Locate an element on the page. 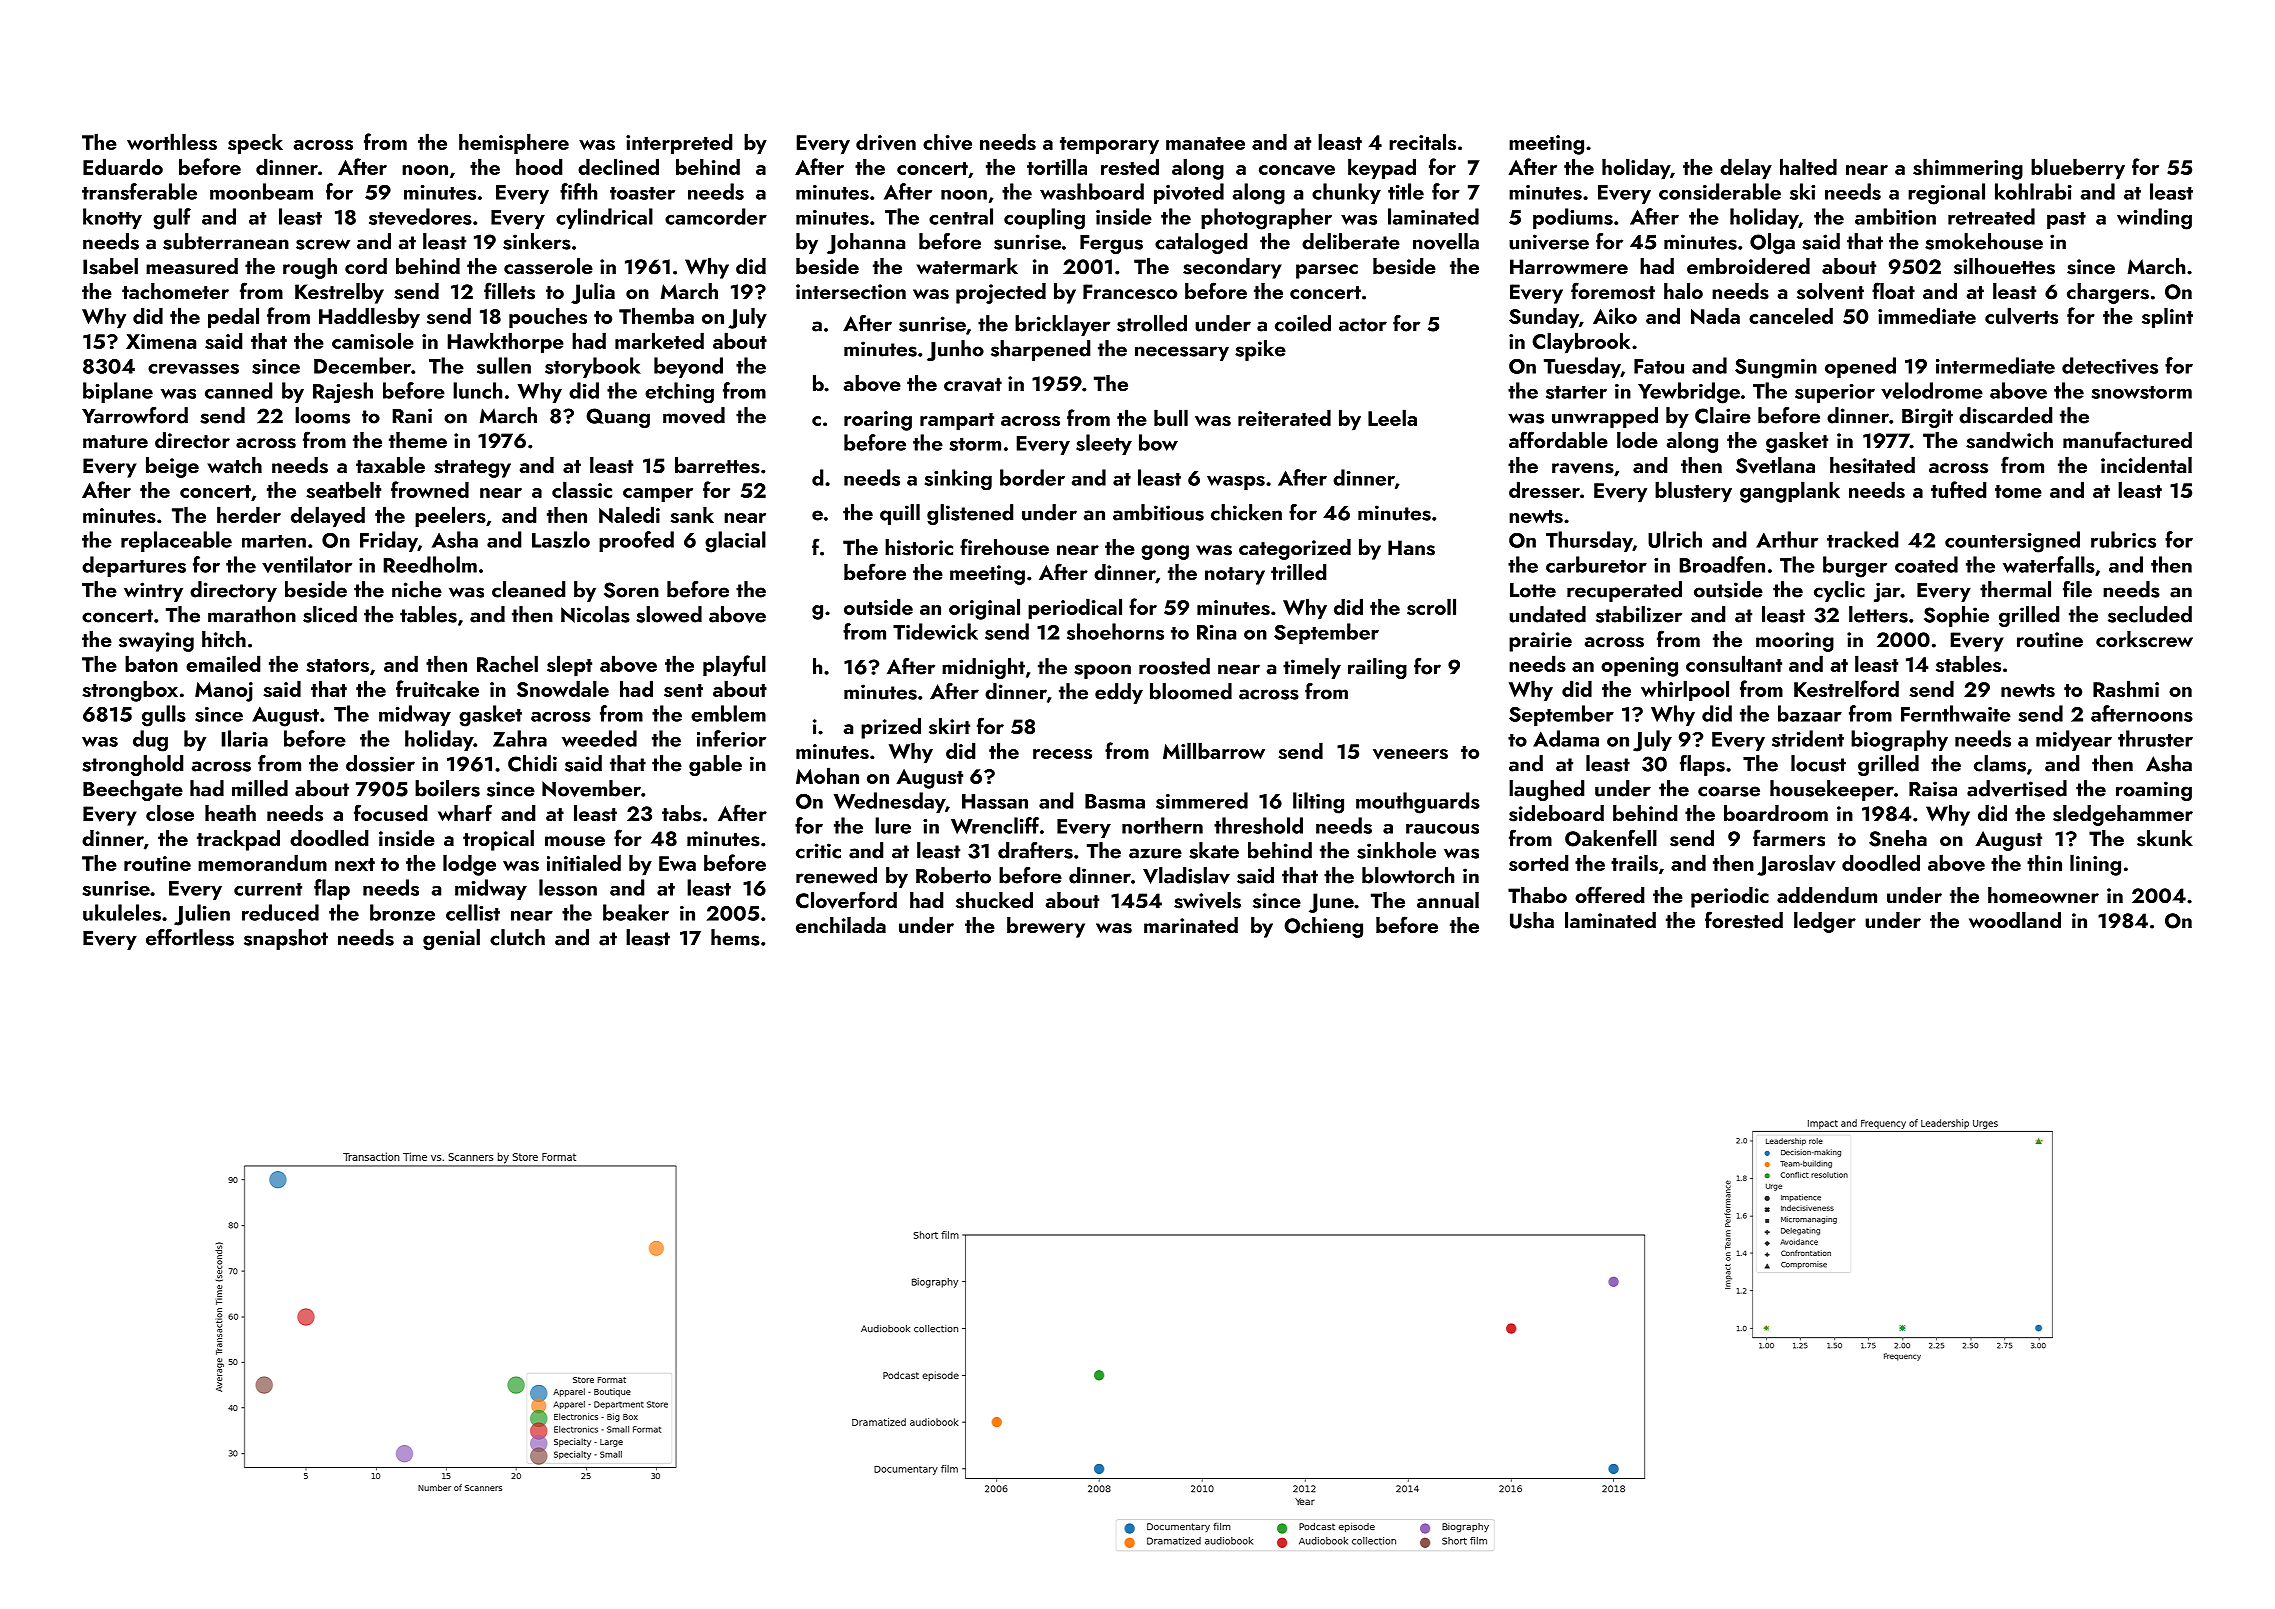  rampart is located at coordinates (957, 422).
